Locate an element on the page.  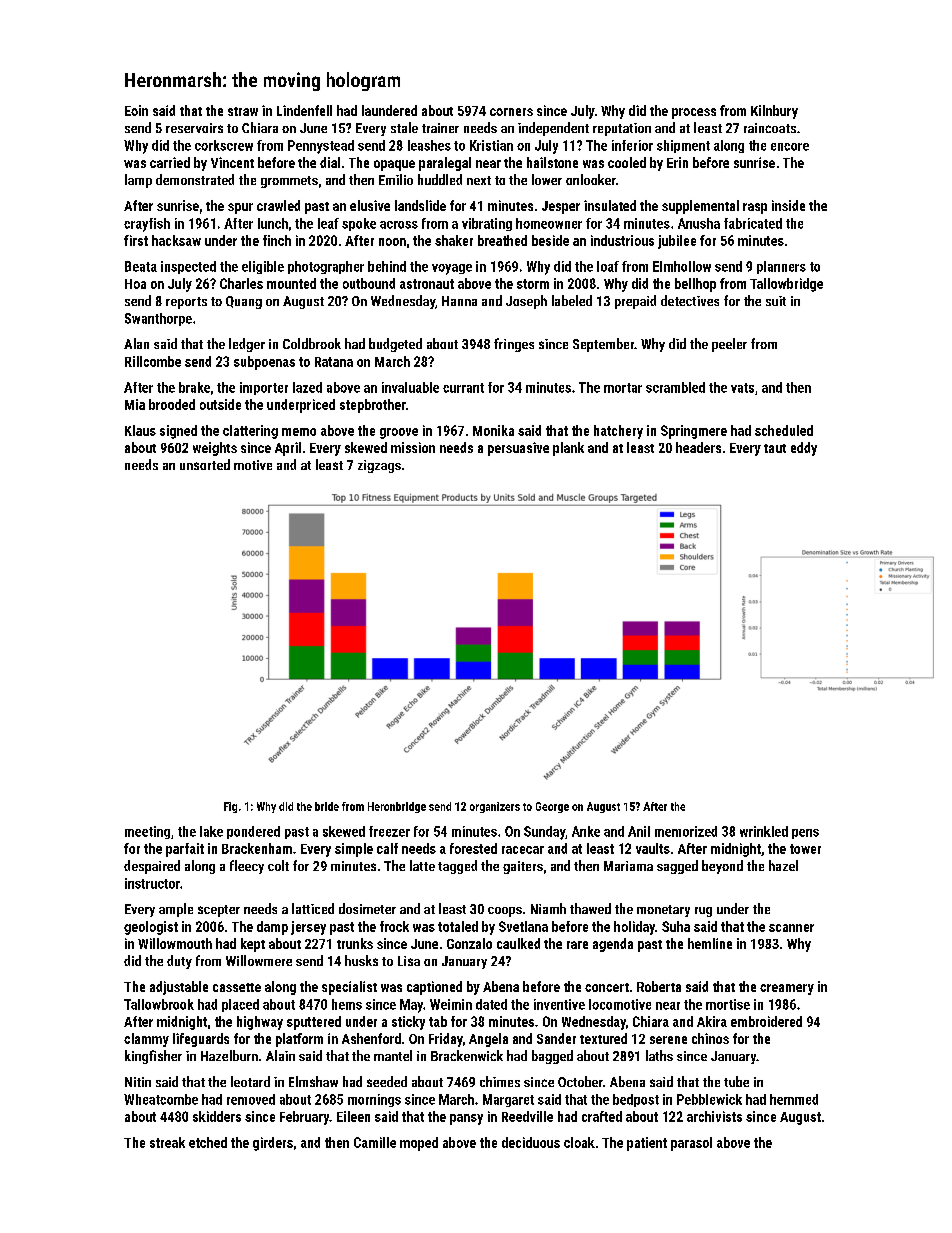
leotard is located at coordinates (250, 1081).
